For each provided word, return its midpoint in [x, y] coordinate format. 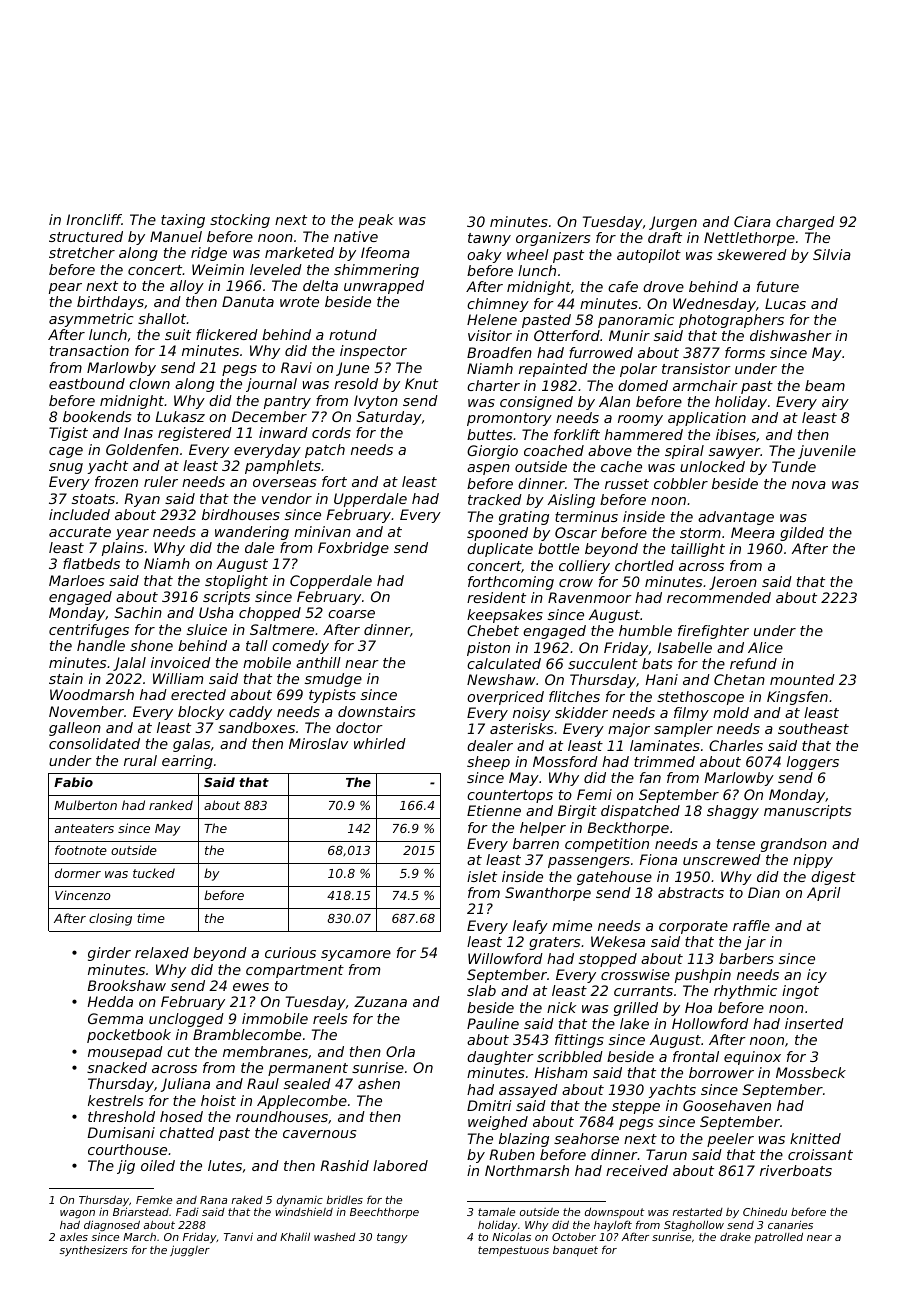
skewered [752, 254]
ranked [171, 805]
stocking [240, 221]
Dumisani [121, 1132]
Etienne [494, 810]
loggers [813, 763]
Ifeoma [385, 252]
